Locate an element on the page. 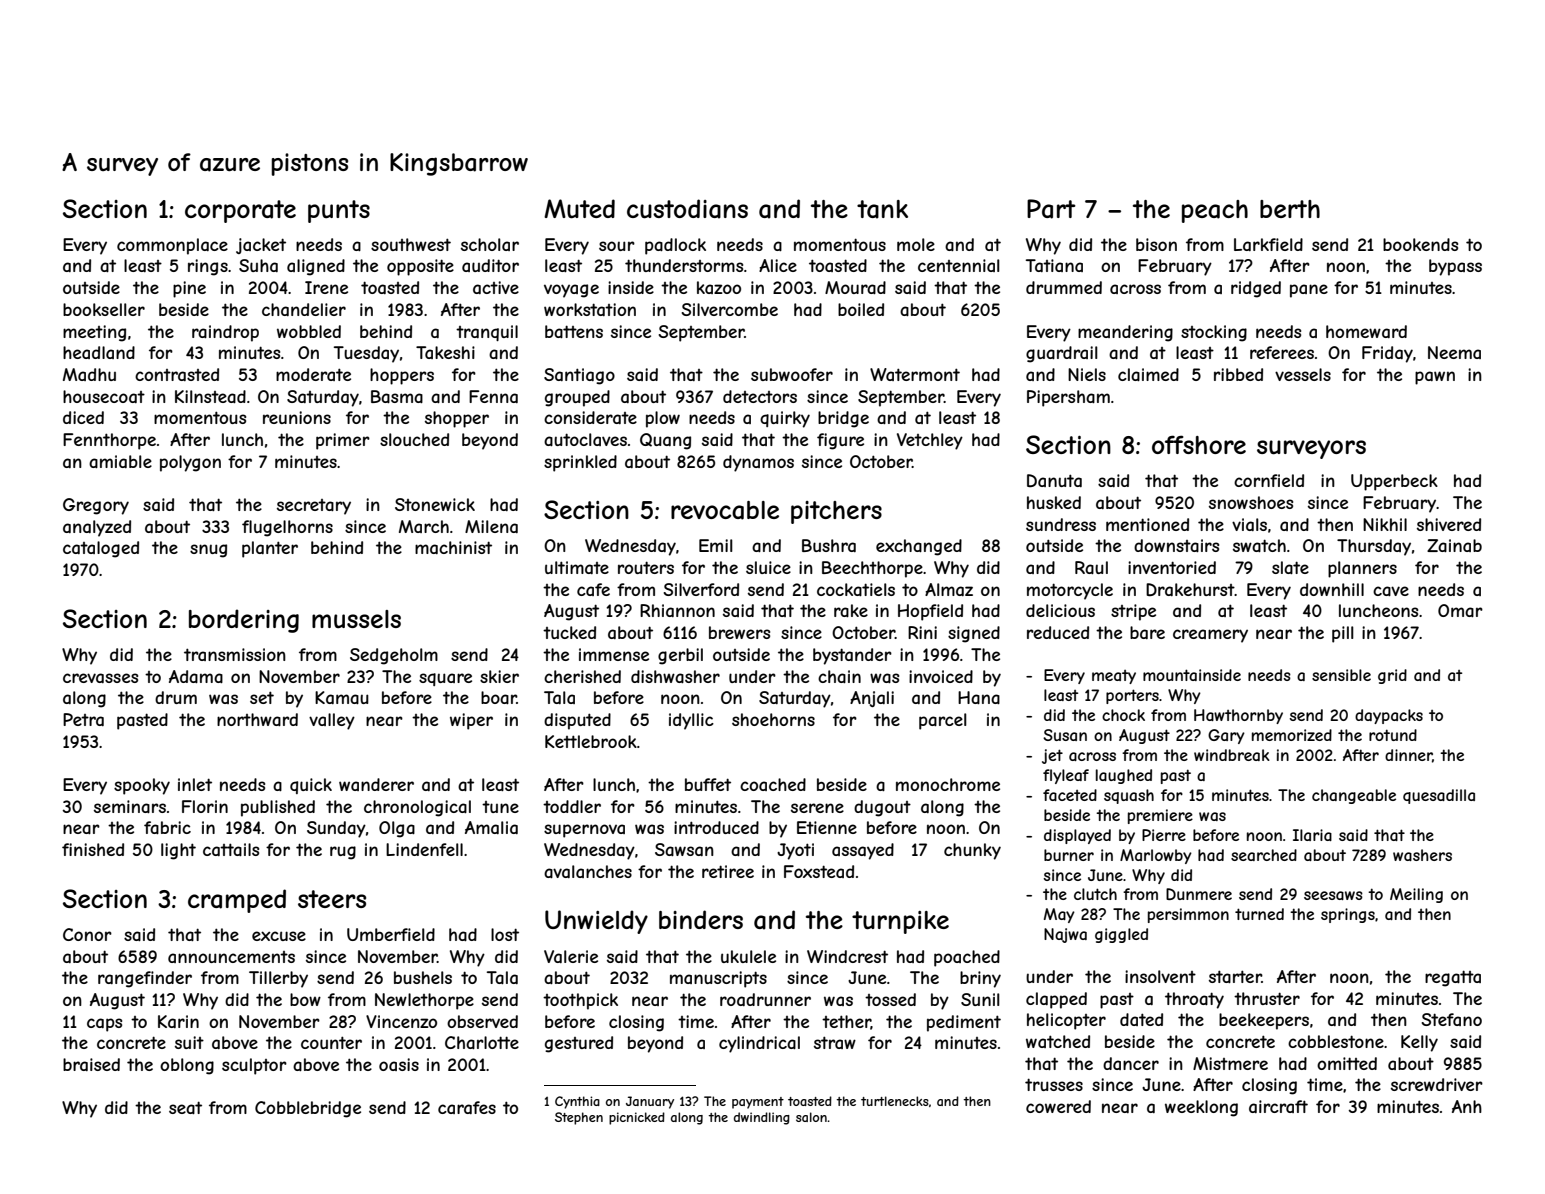 This document has height=1194, width=1545. detectors is located at coordinates (760, 396).
